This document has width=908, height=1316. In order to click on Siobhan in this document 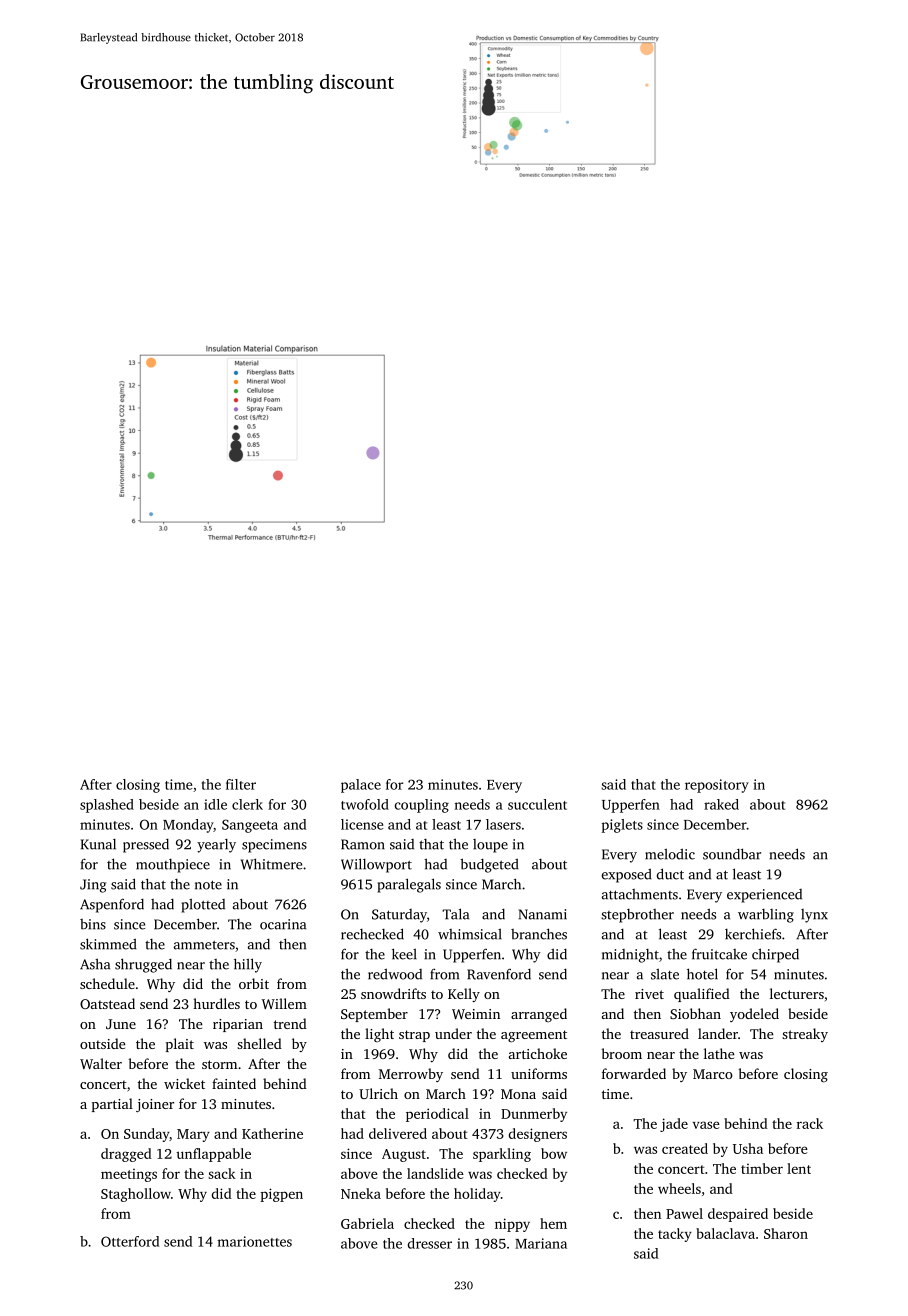, I will do `click(695, 1013)`.
